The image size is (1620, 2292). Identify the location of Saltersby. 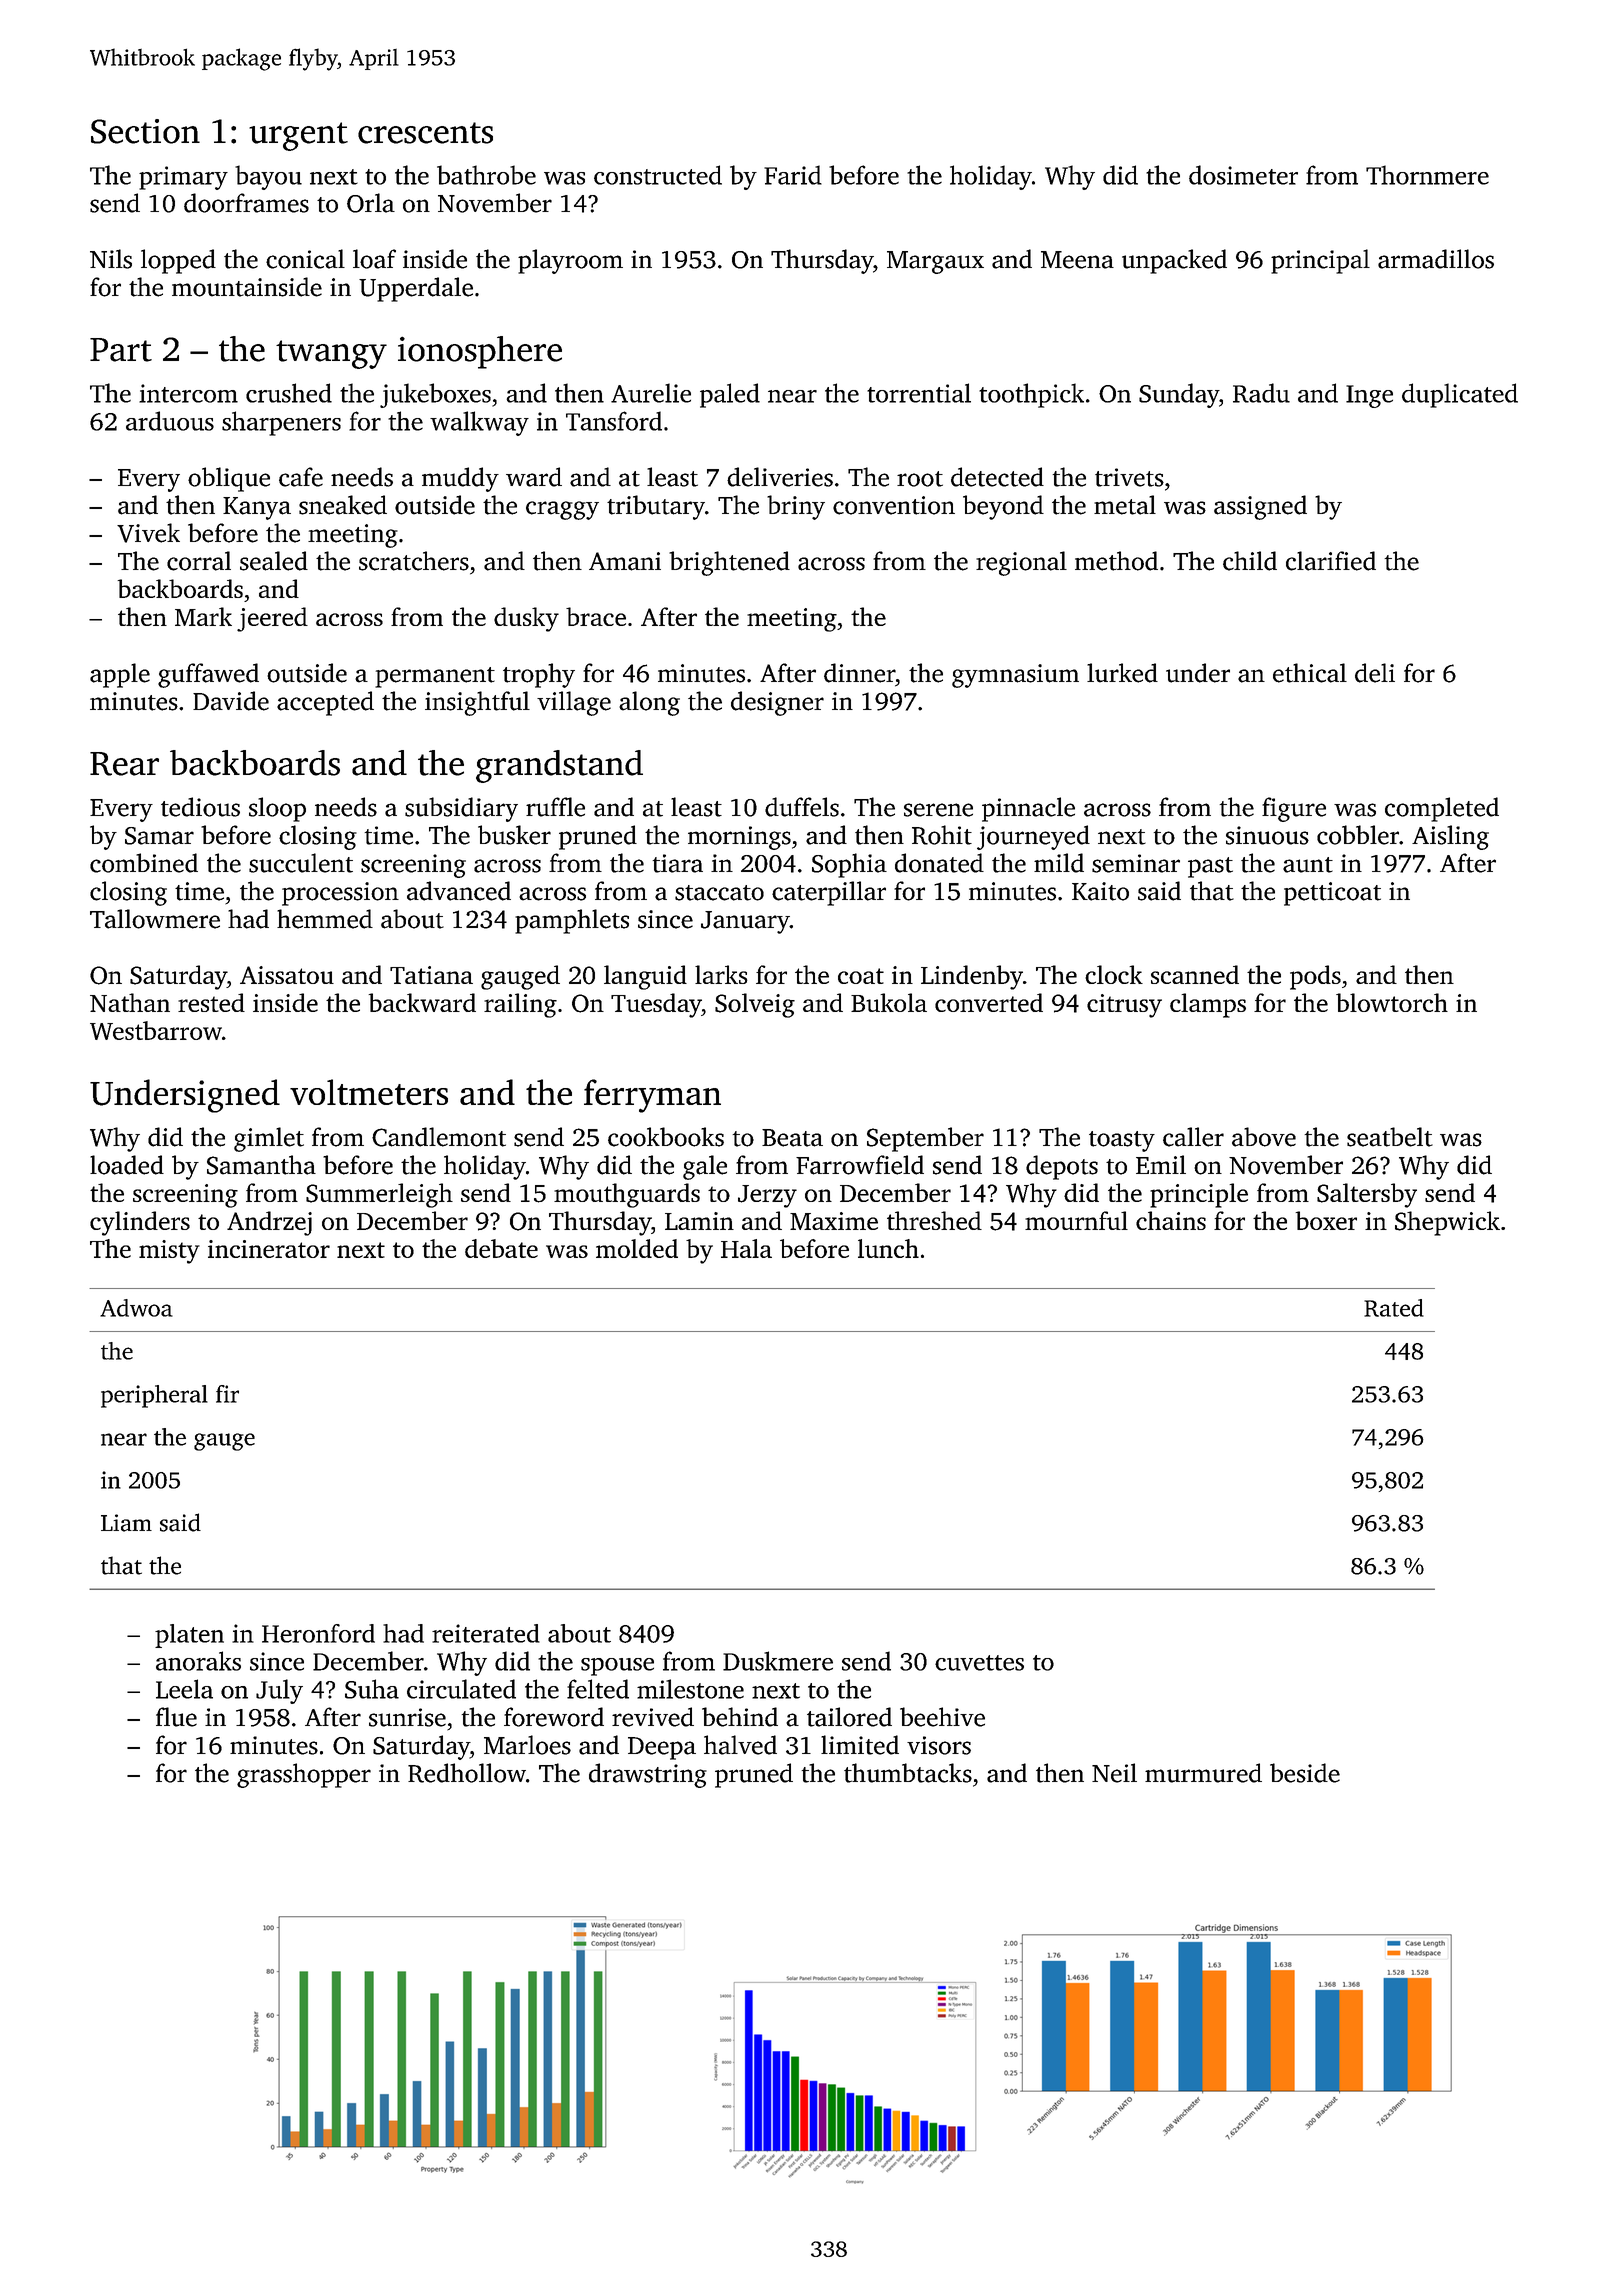
(1367, 1195).
